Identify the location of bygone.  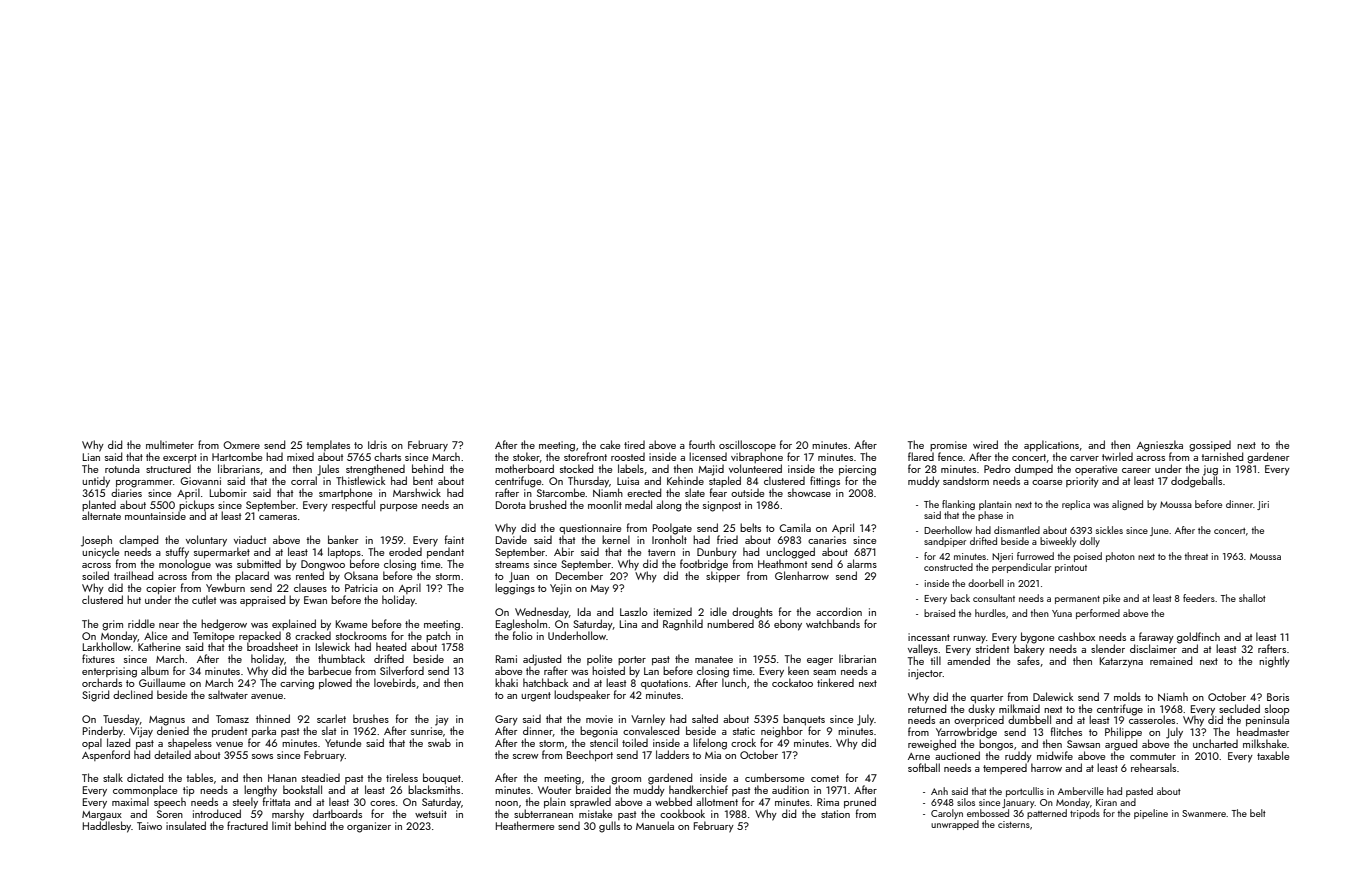
(1037, 638).
